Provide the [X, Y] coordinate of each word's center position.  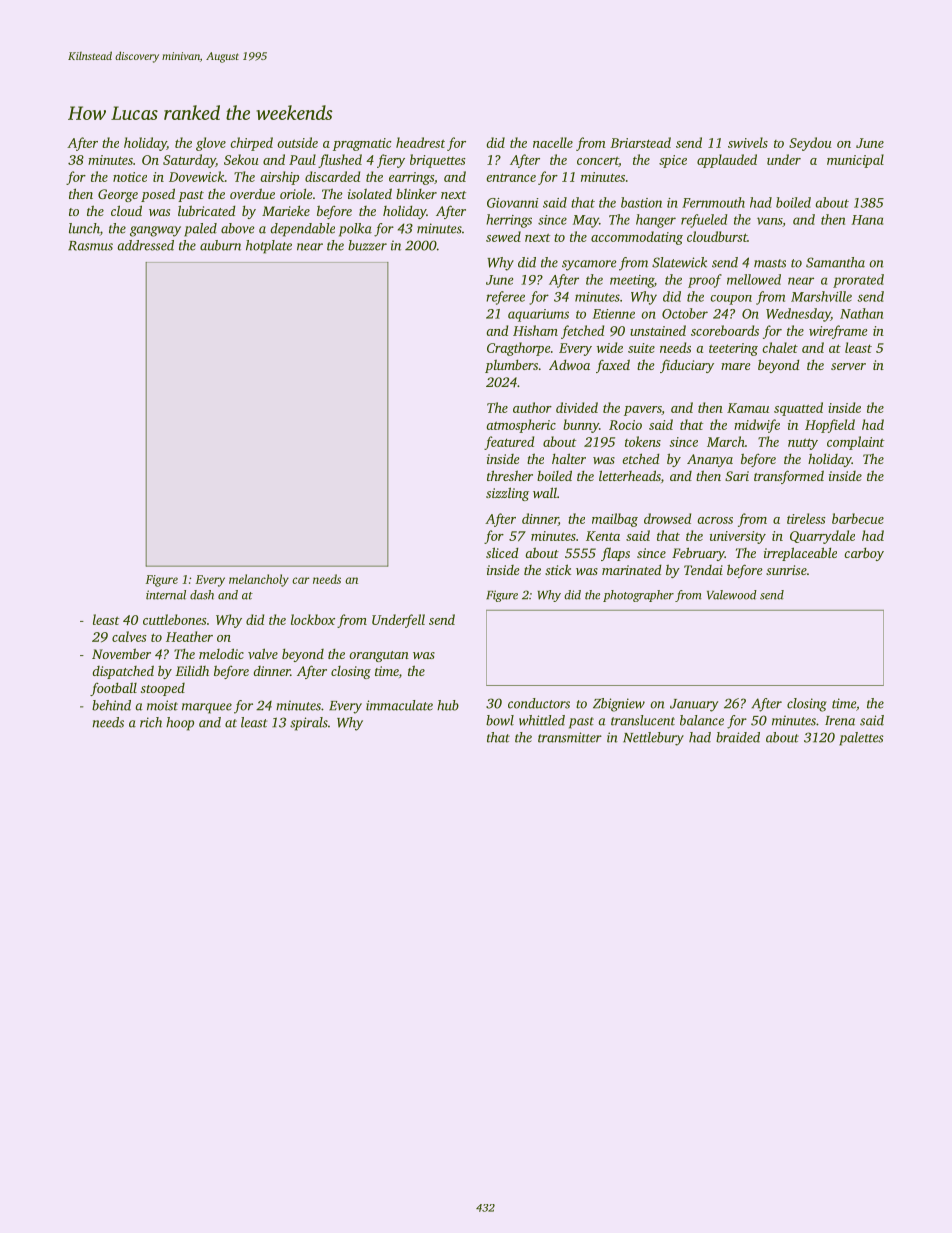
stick [558, 569]
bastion [641, 202]
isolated [370, 193]
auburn [220, 245]
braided [738, 737]
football [113, 689]
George [118, 195]
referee [505, 298]
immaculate [399, 705]
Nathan [861, 313]
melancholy [259, 580]
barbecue [858, 518]
